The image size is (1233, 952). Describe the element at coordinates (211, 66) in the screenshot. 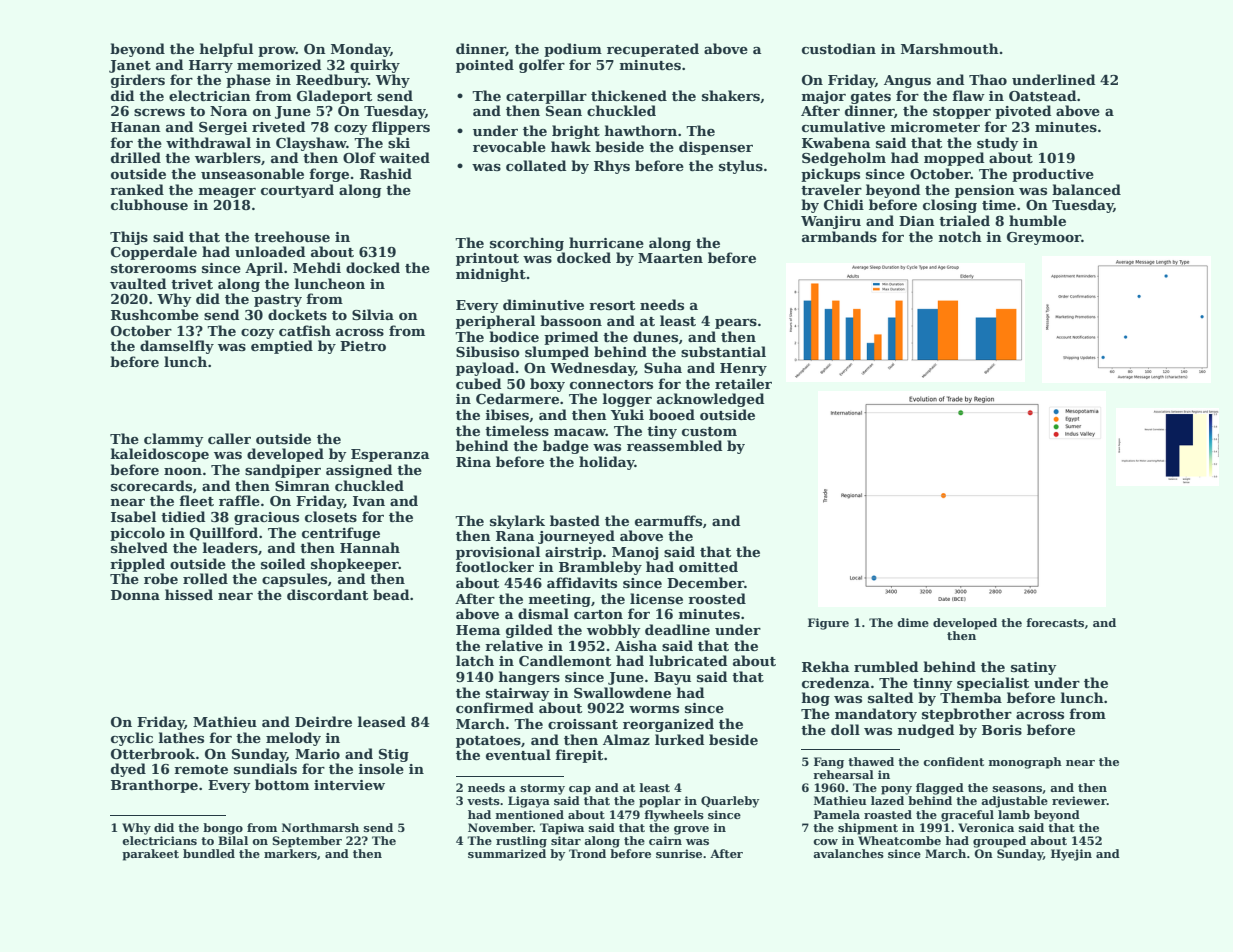

I see `Harry` at that location.
